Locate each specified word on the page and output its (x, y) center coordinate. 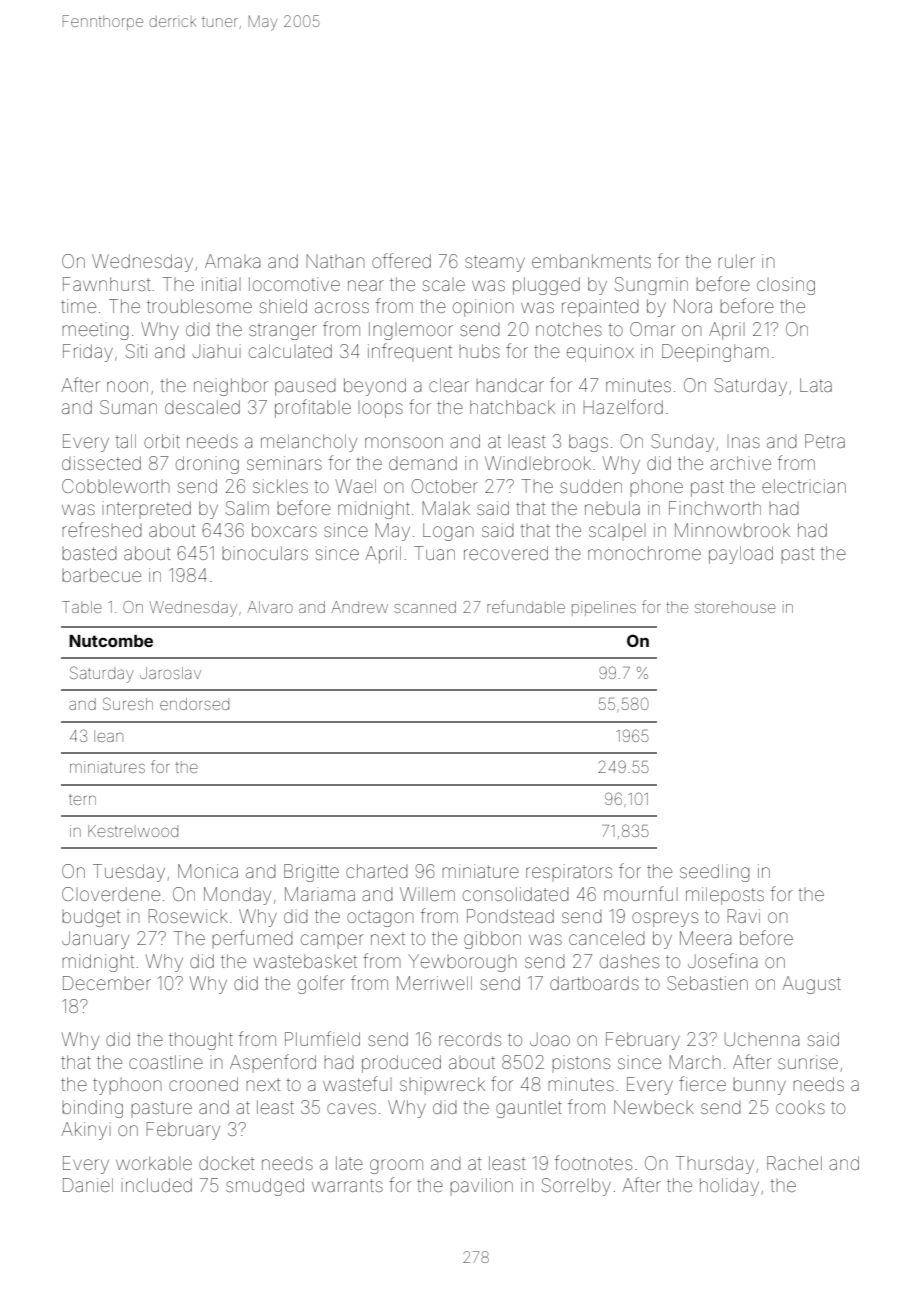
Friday (88, 353)
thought (201, 1041)
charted (377, 871)
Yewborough (462, 963)
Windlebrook (538, 463)
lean (108, 736)
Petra (825, 441)
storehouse (735, 607)
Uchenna (762, 1039)
